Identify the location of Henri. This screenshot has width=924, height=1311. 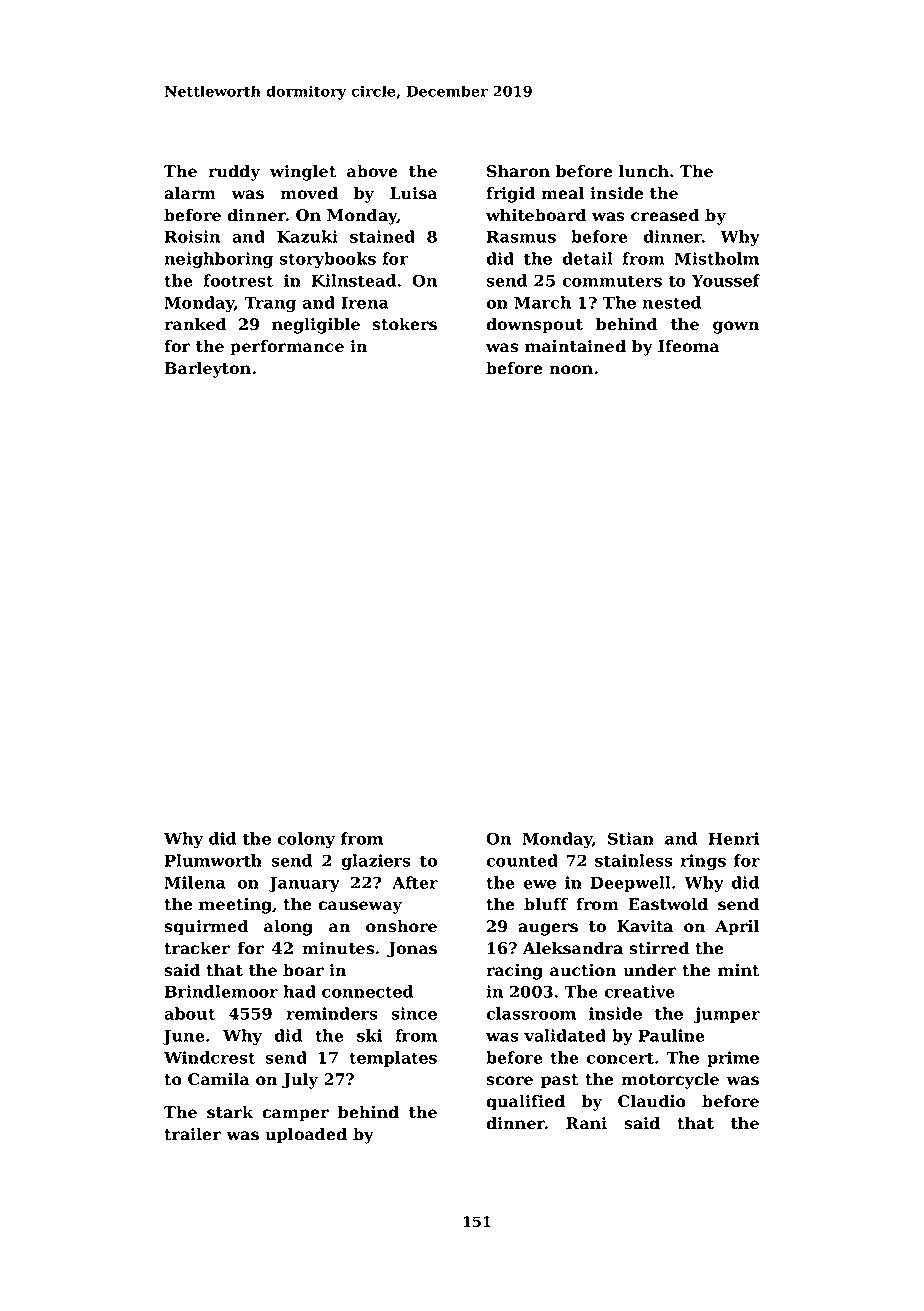
(734, 838).
